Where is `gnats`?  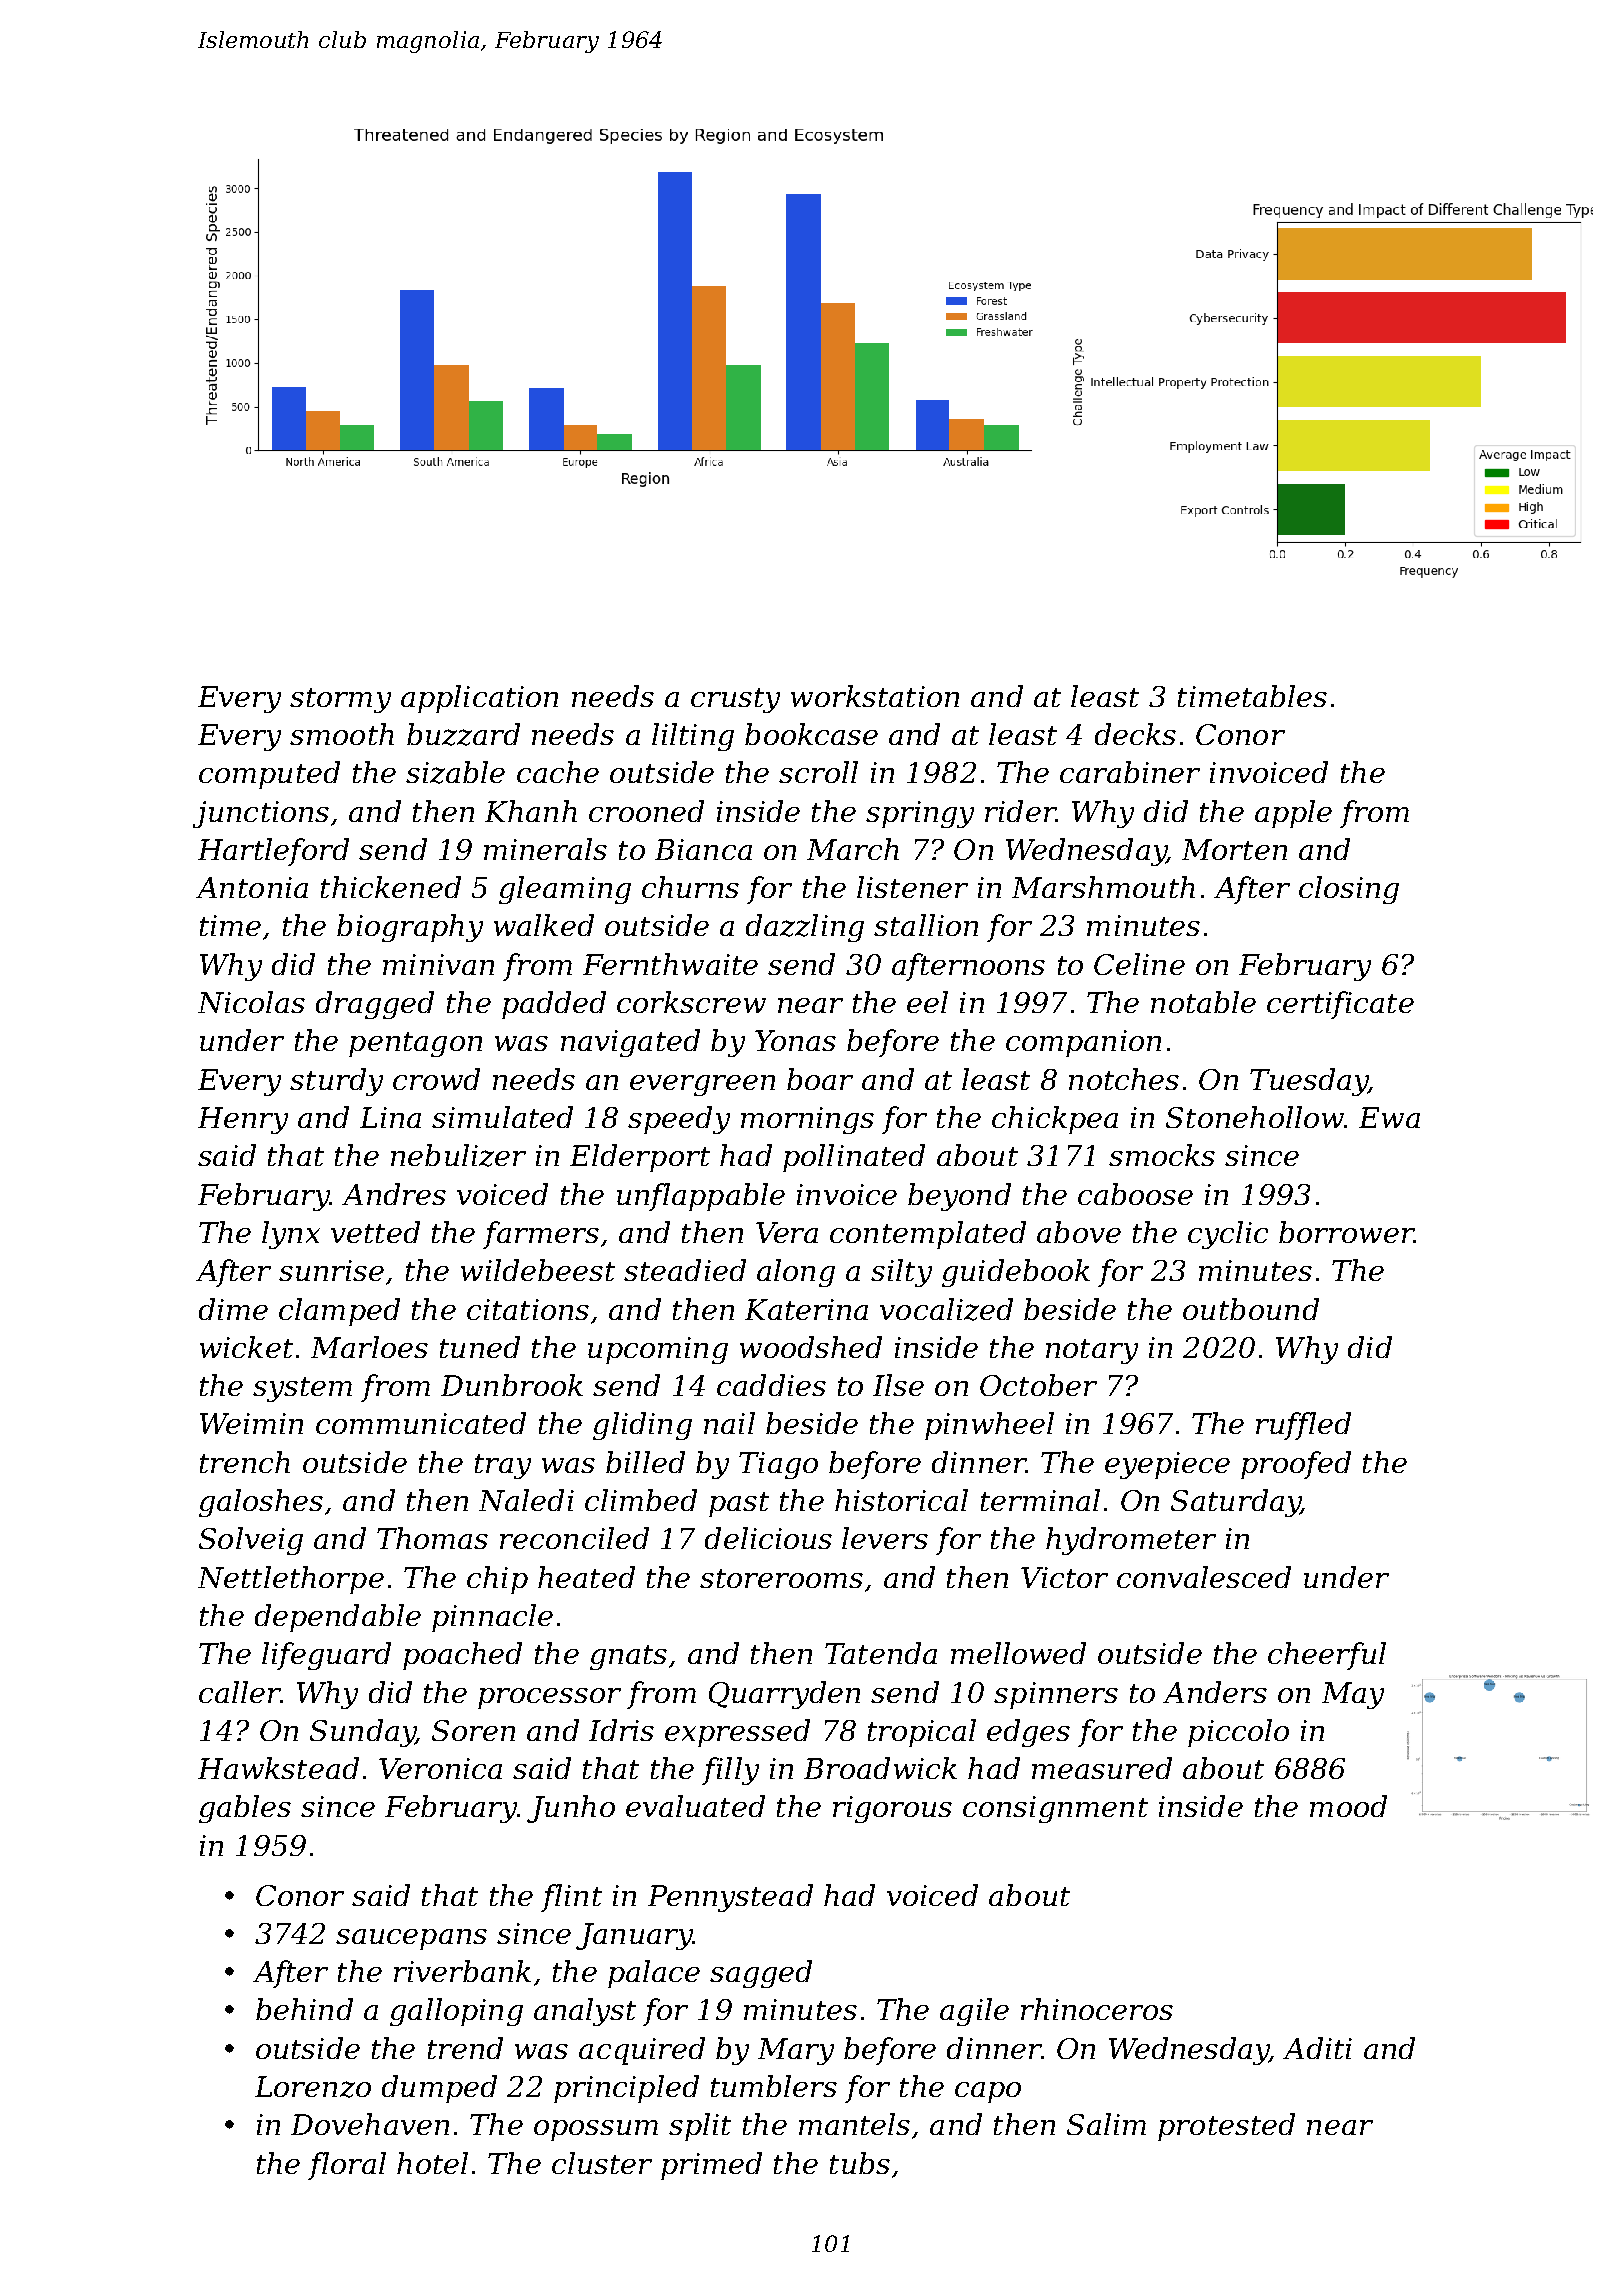
gnats is located at coordinates (628, 1657).
